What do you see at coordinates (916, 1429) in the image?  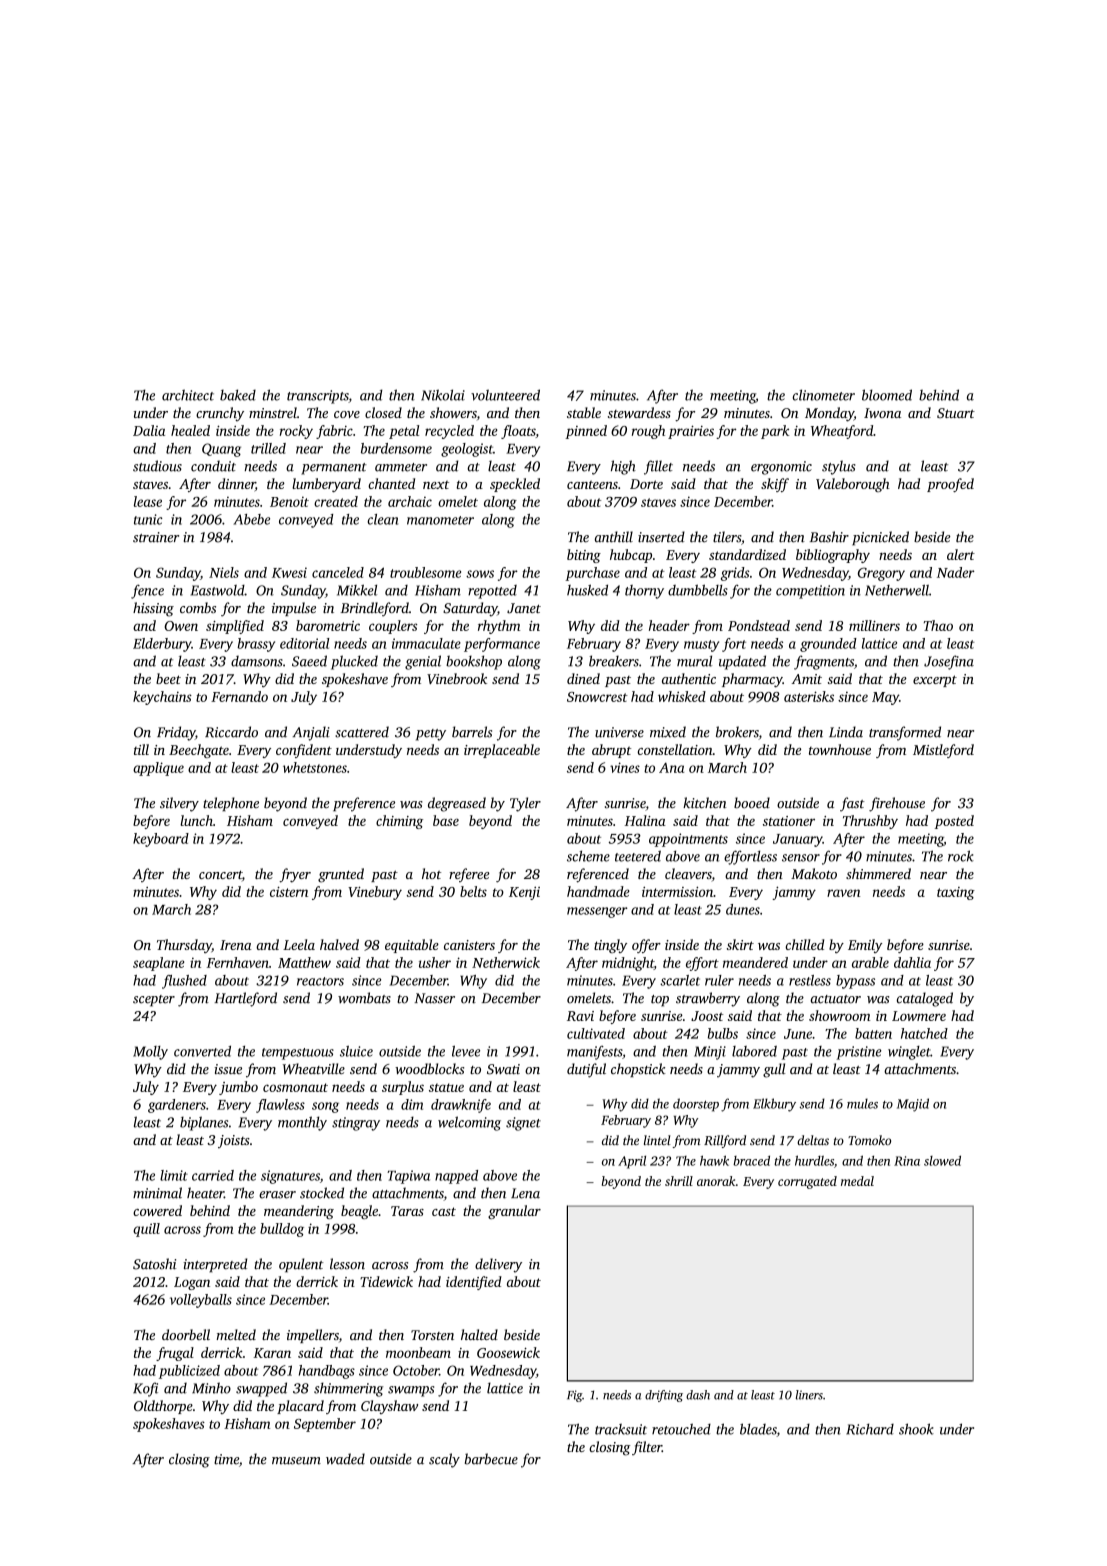 I see `shook` at bounding box center [916, 1429].
